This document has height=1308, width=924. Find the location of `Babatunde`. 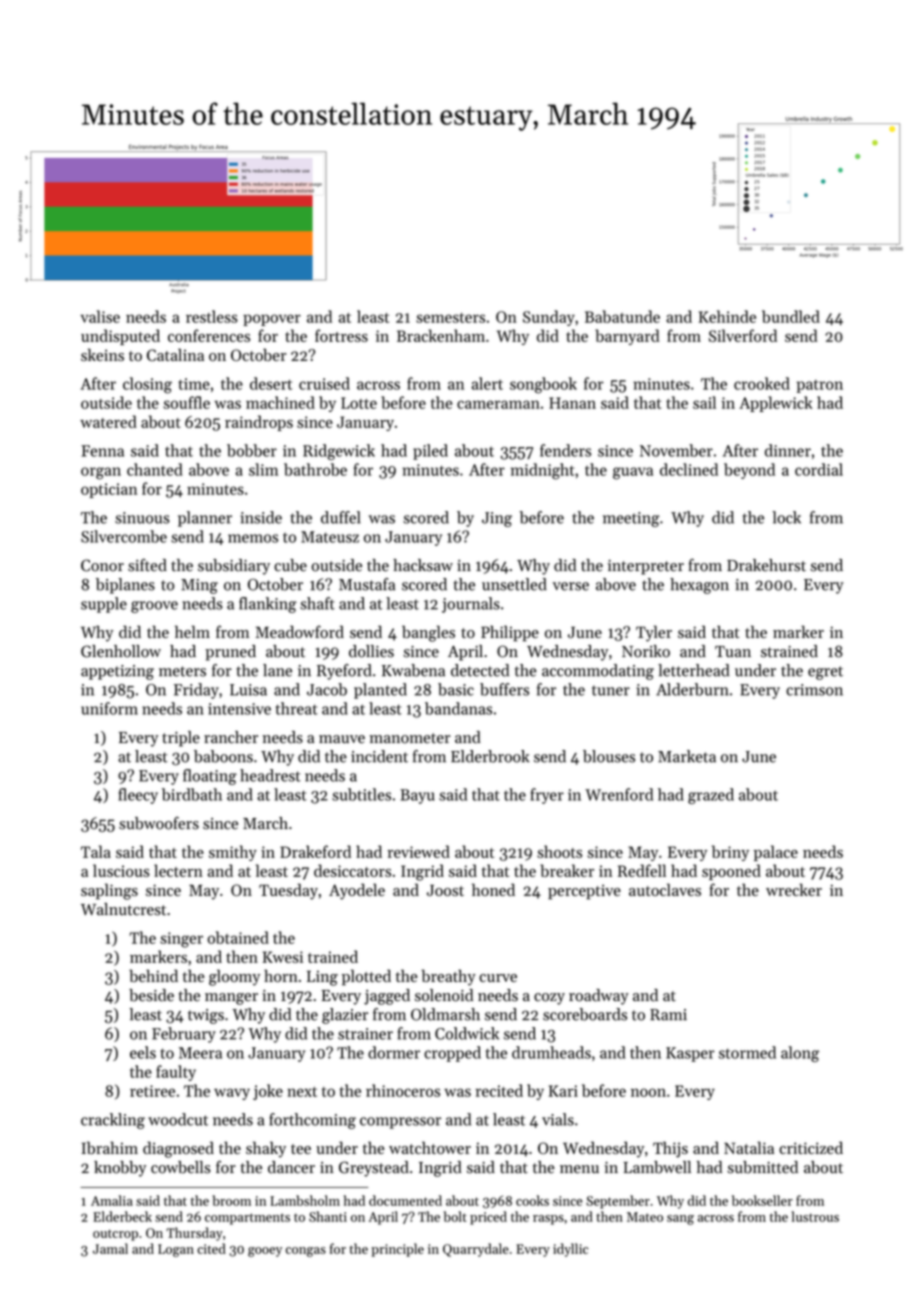

Babatunde is located at coordinates (622, 316).
